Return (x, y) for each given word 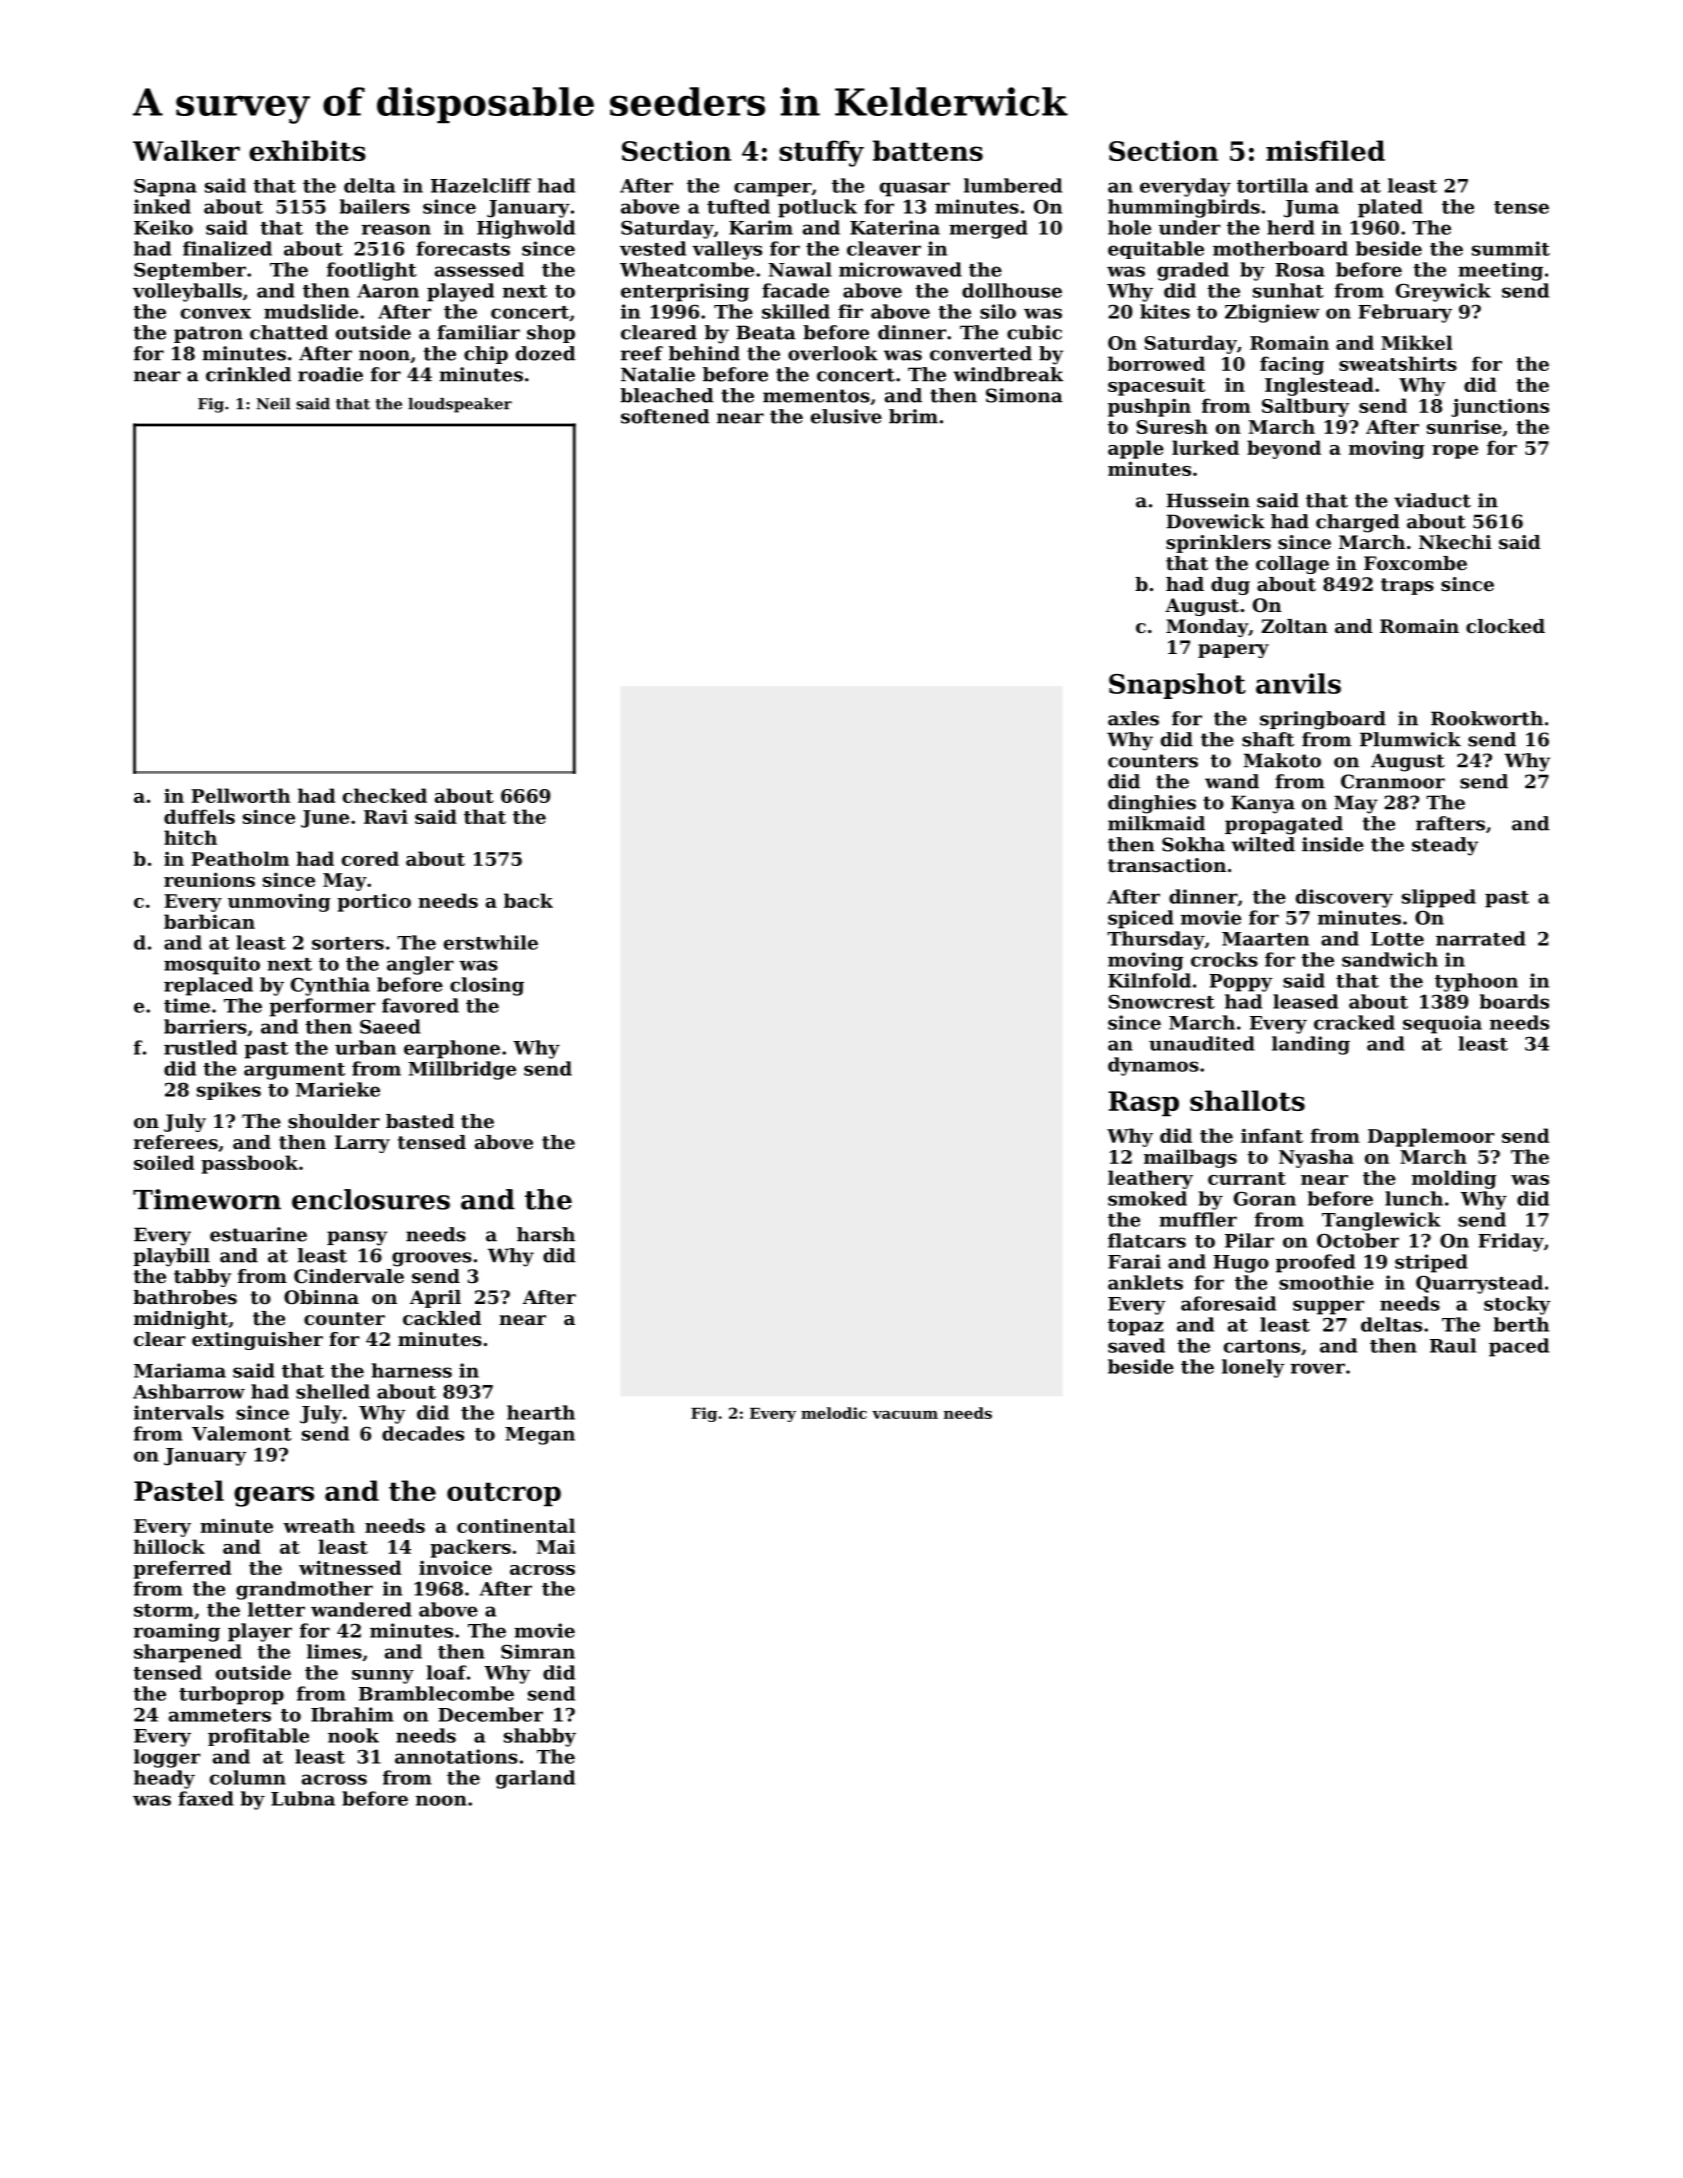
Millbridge (462, 1070)
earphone (452, 1049)
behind (704, 353)
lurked (1205, 447)
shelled (333, 1391)
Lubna (303, 1798)
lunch (1414, 1198)
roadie (330, 374)
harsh (546, 1234)
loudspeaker (460, 405)
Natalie (658, 374)
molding (1454, 1179)
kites (1165, 311)
